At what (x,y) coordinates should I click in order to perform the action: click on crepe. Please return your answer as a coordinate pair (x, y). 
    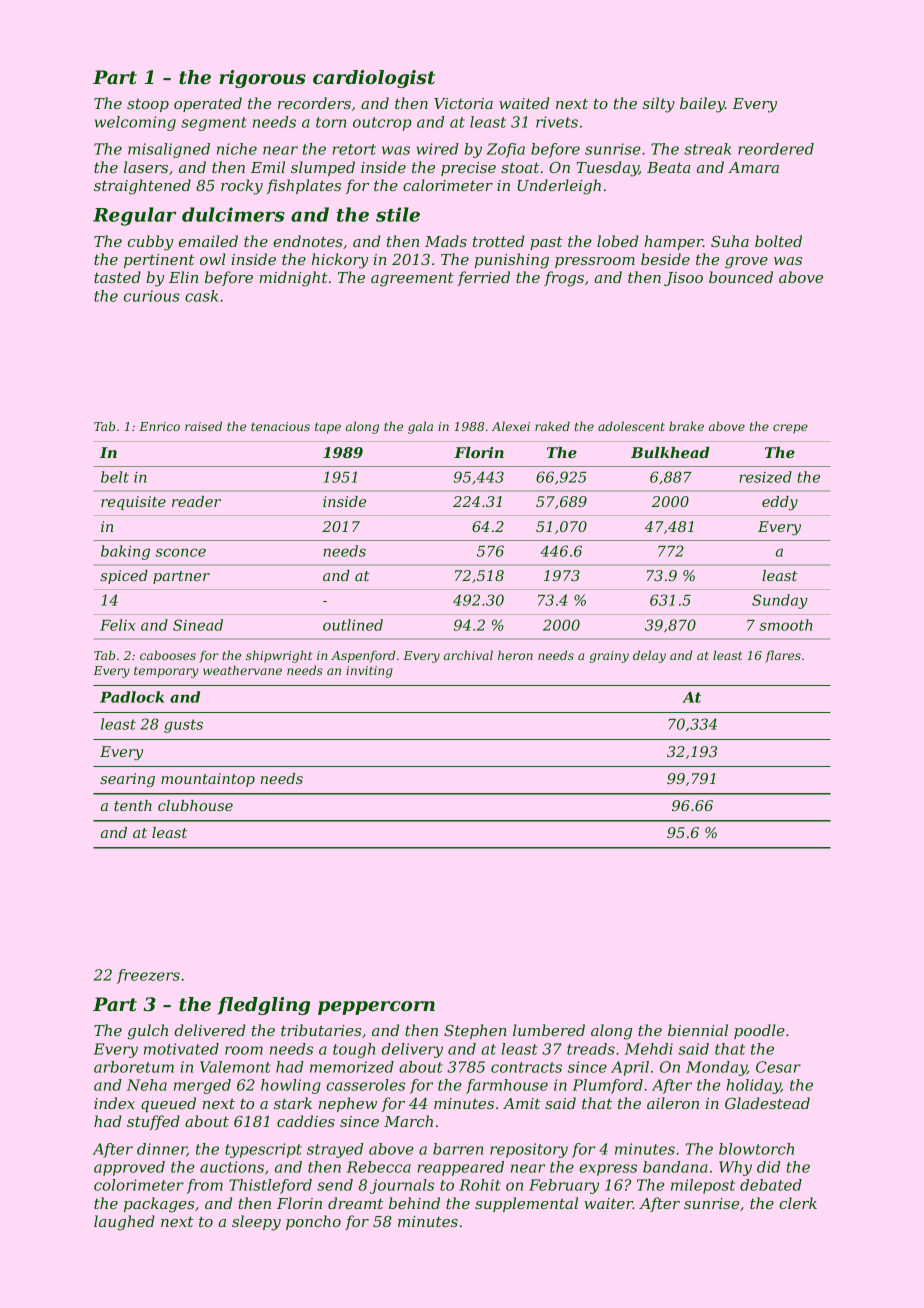
    Looking at the image, I should click on (790, 429).
